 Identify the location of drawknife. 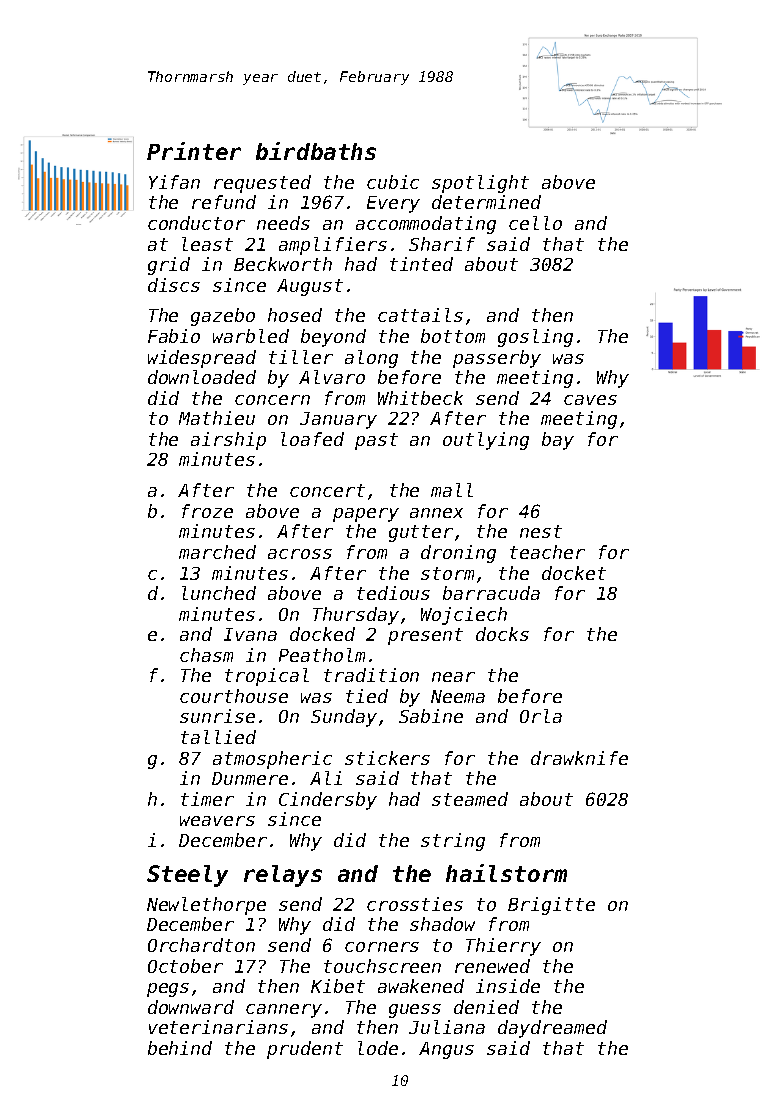
(579, 758).
